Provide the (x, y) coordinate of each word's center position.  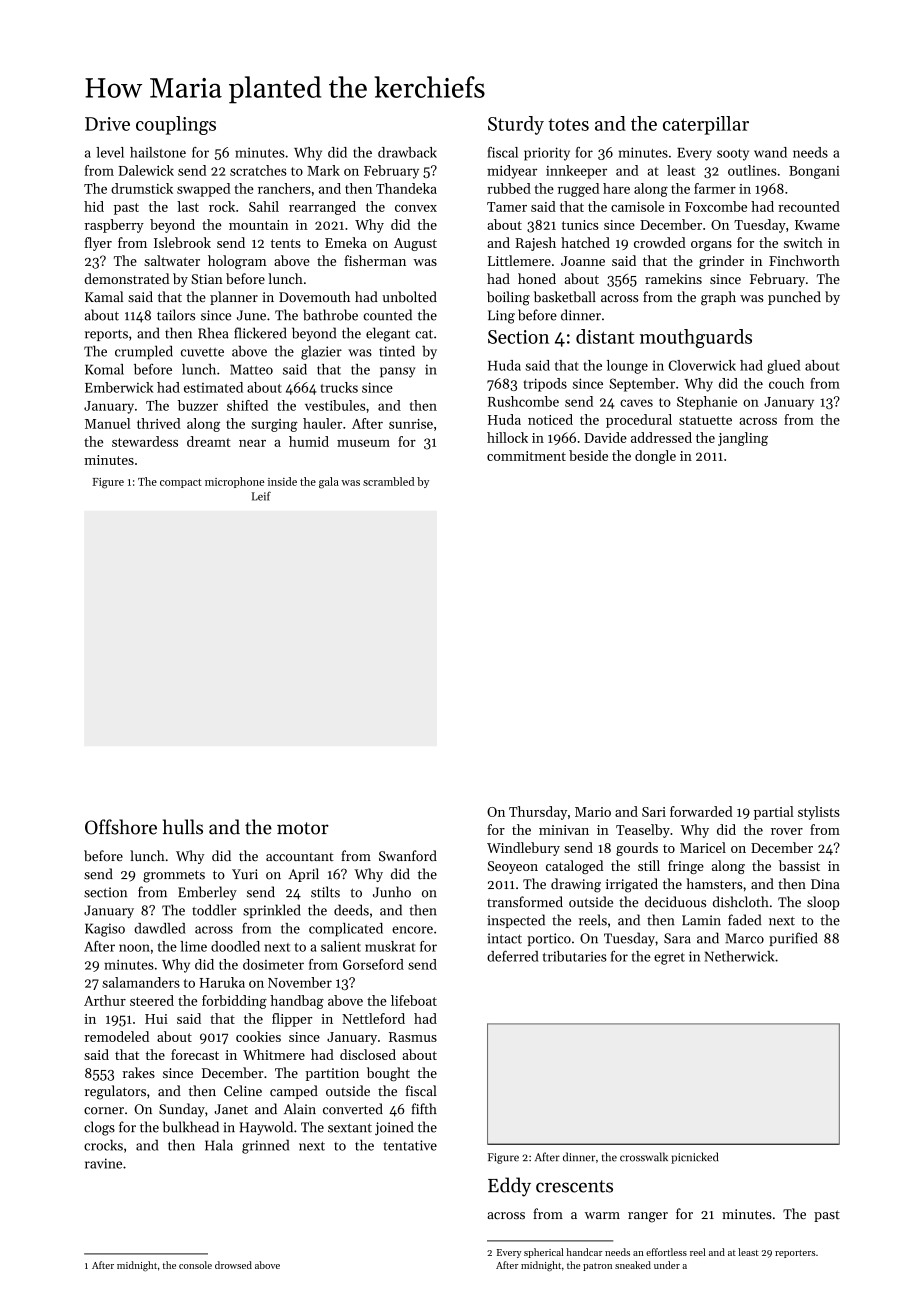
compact (181, 483)
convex (416, 208)
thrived (159, 423)
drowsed (233, 1265)
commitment (526, 456)
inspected (516, 921)
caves (636, 403)
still (649, 865)
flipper (292, 1020)
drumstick (142, 188)
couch (786, 383)
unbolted (409, 296)
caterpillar (706, 125)
